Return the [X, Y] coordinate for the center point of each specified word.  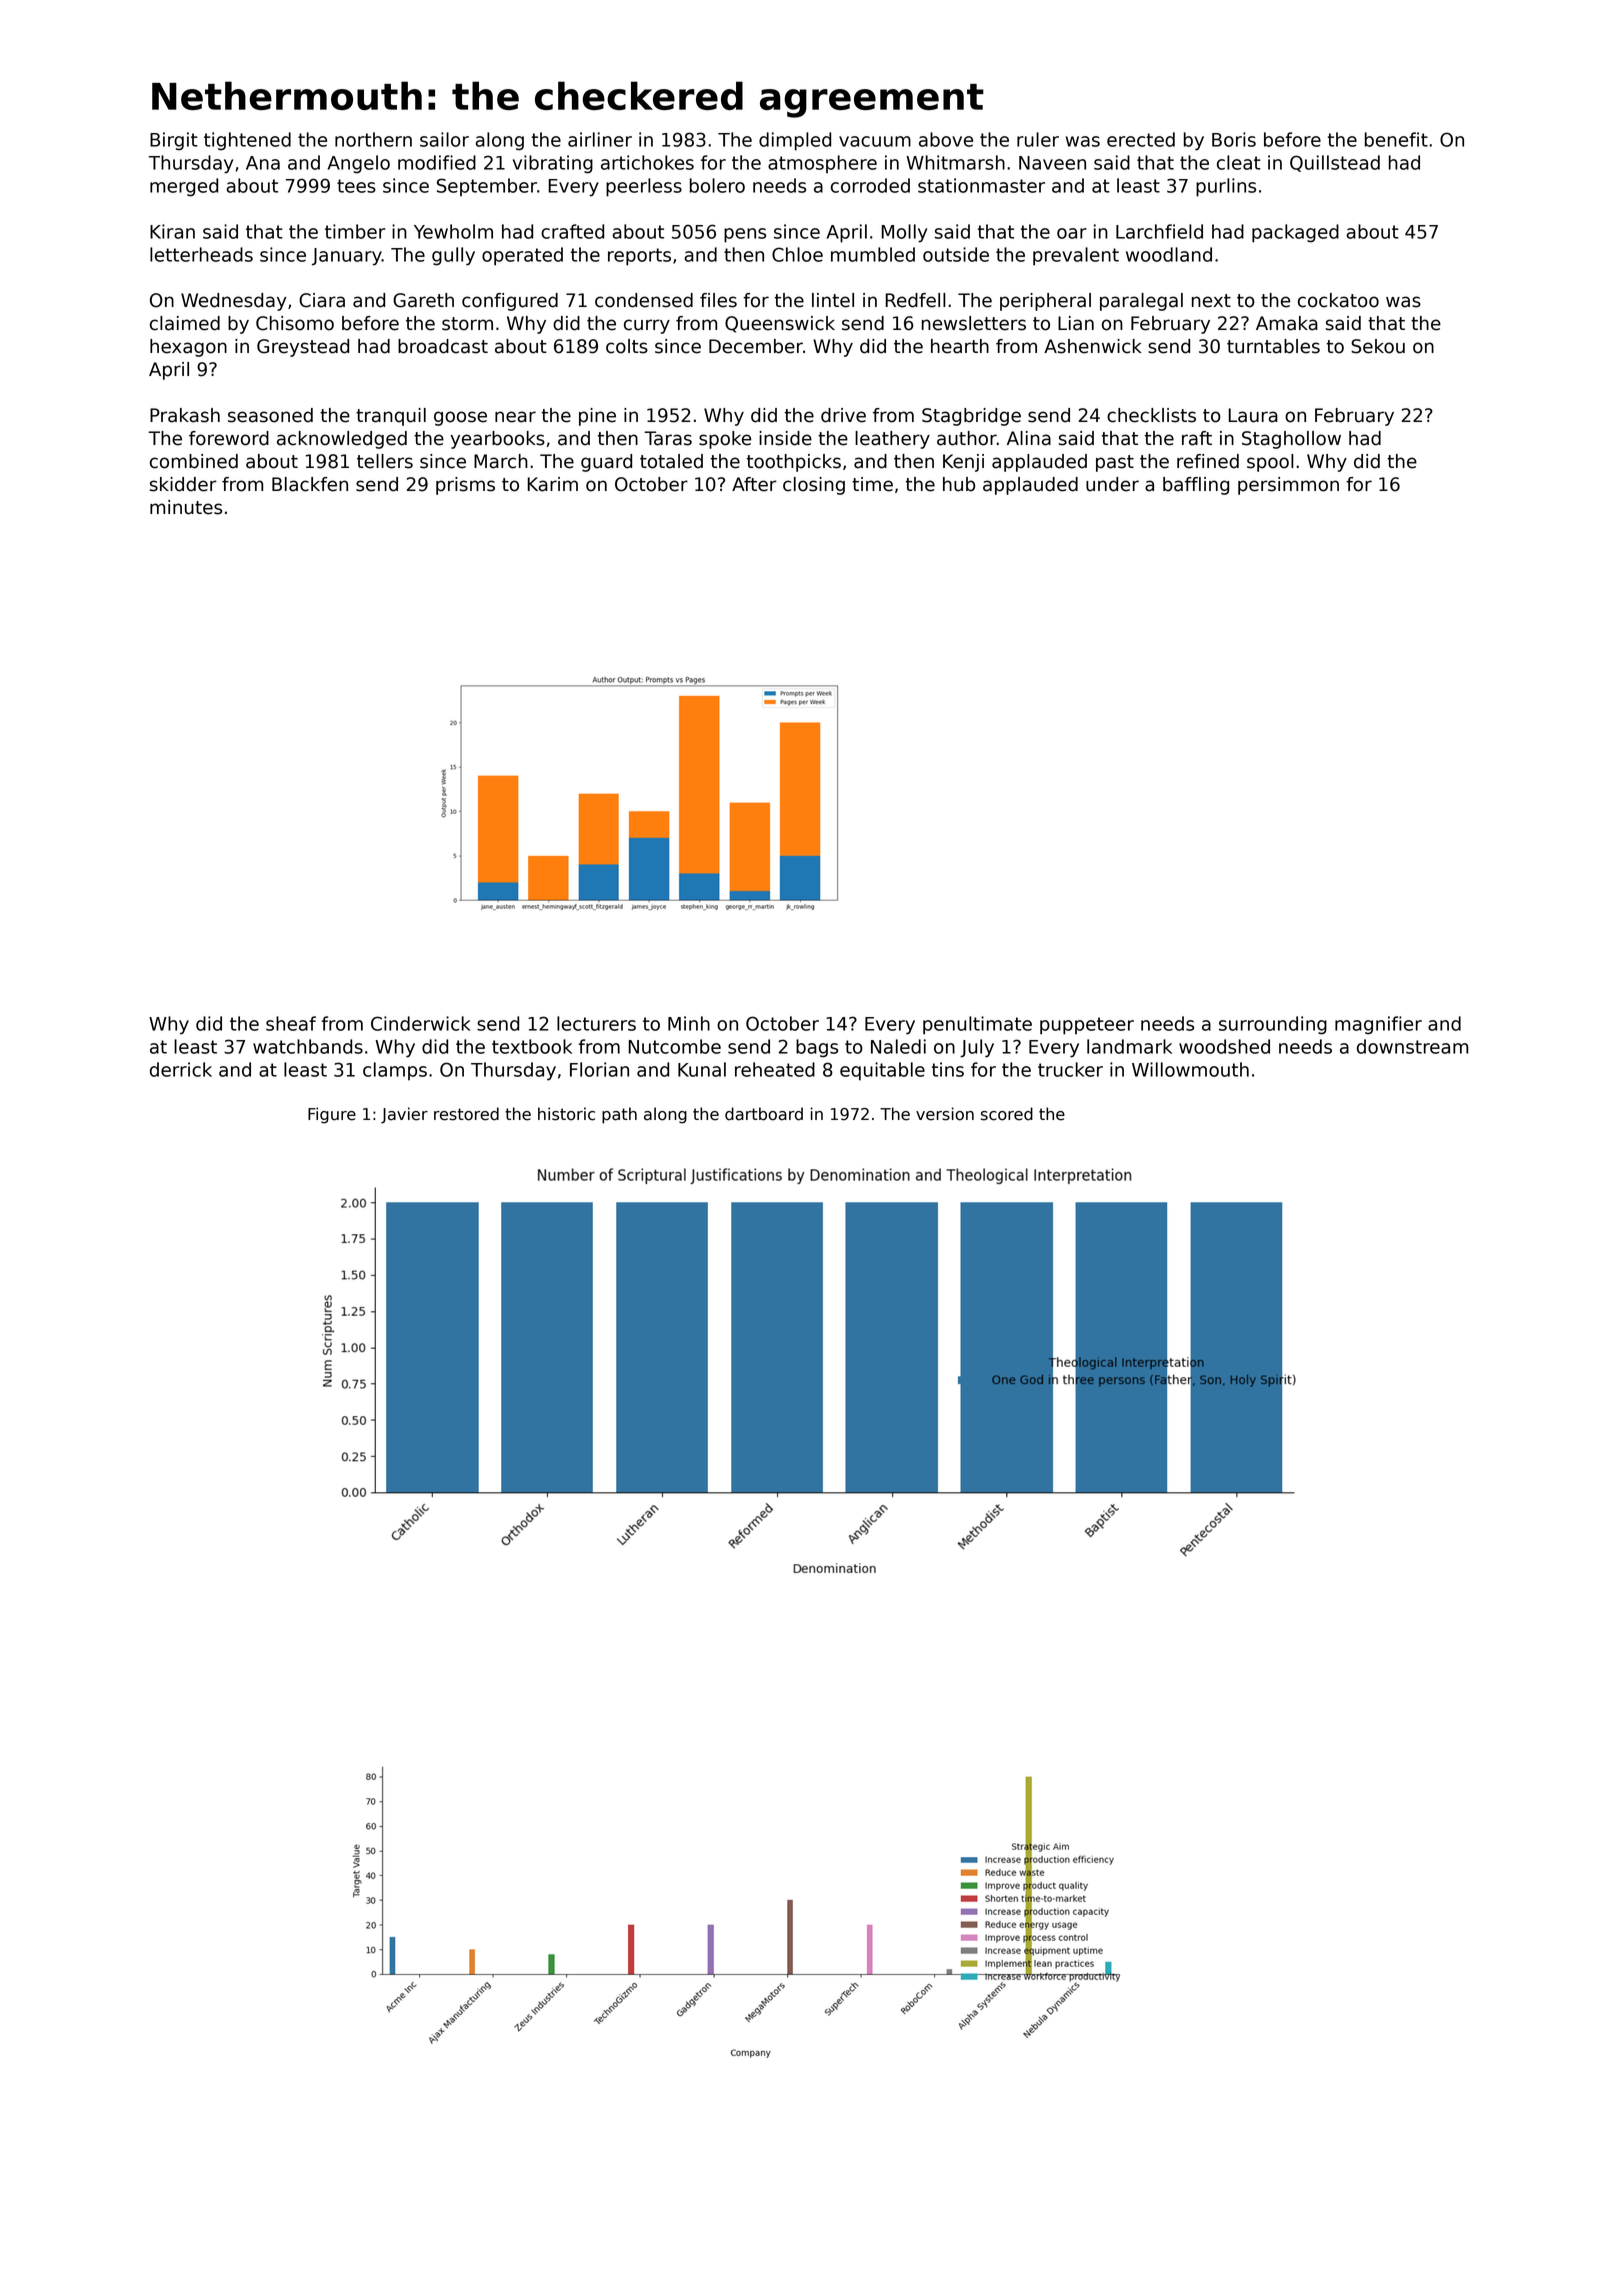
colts [627, 346]
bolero [717, 185]
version [945, 1114]
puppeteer [1087, 1026]
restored [466, 1114]
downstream [1412, 1046]
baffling [1196, 486]
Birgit [174, 141]
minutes [186, 507]
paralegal [1141, 302]
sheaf [291, 1023]
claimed [185, 323]
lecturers [596, 1023]
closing [814, 486]
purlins [1226, 187]
